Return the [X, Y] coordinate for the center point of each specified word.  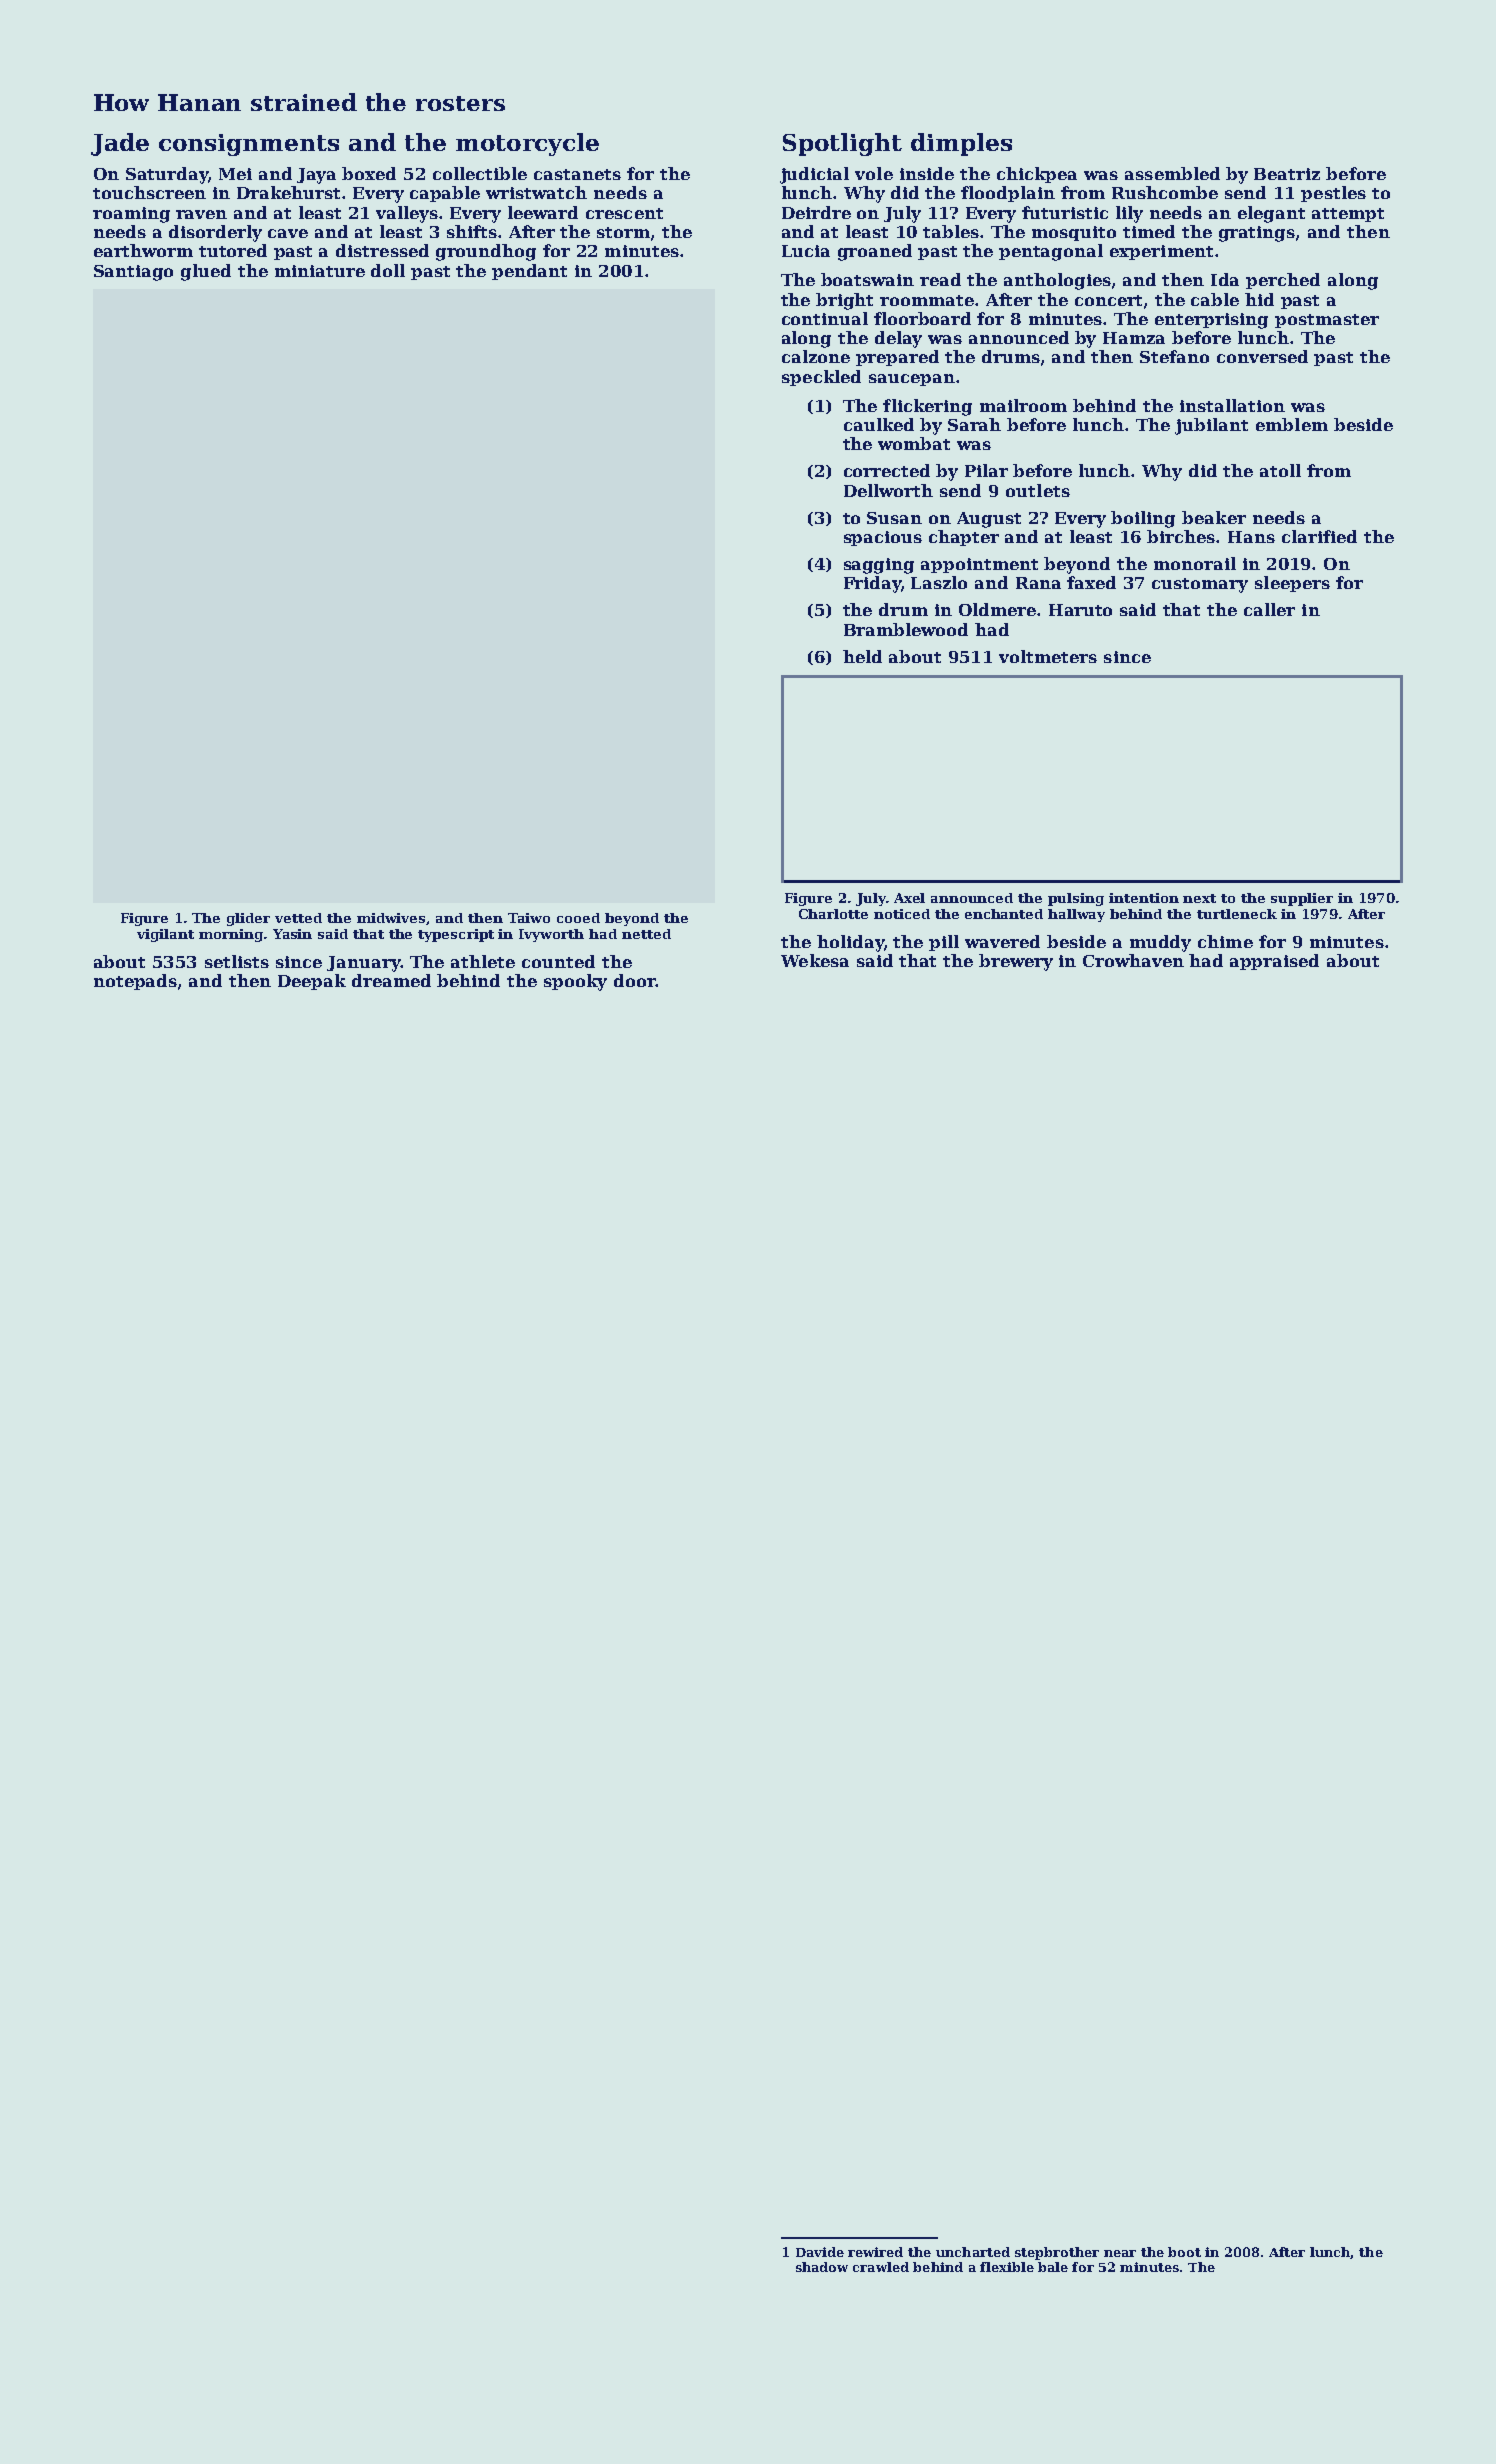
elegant [1271, 214]
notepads [135, 982]
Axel [909, 898]
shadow [822, 2267]
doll [388, 270]
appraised [1274, 962]
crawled [881, 2267]
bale [1053, 2267]
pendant [529, 272]
